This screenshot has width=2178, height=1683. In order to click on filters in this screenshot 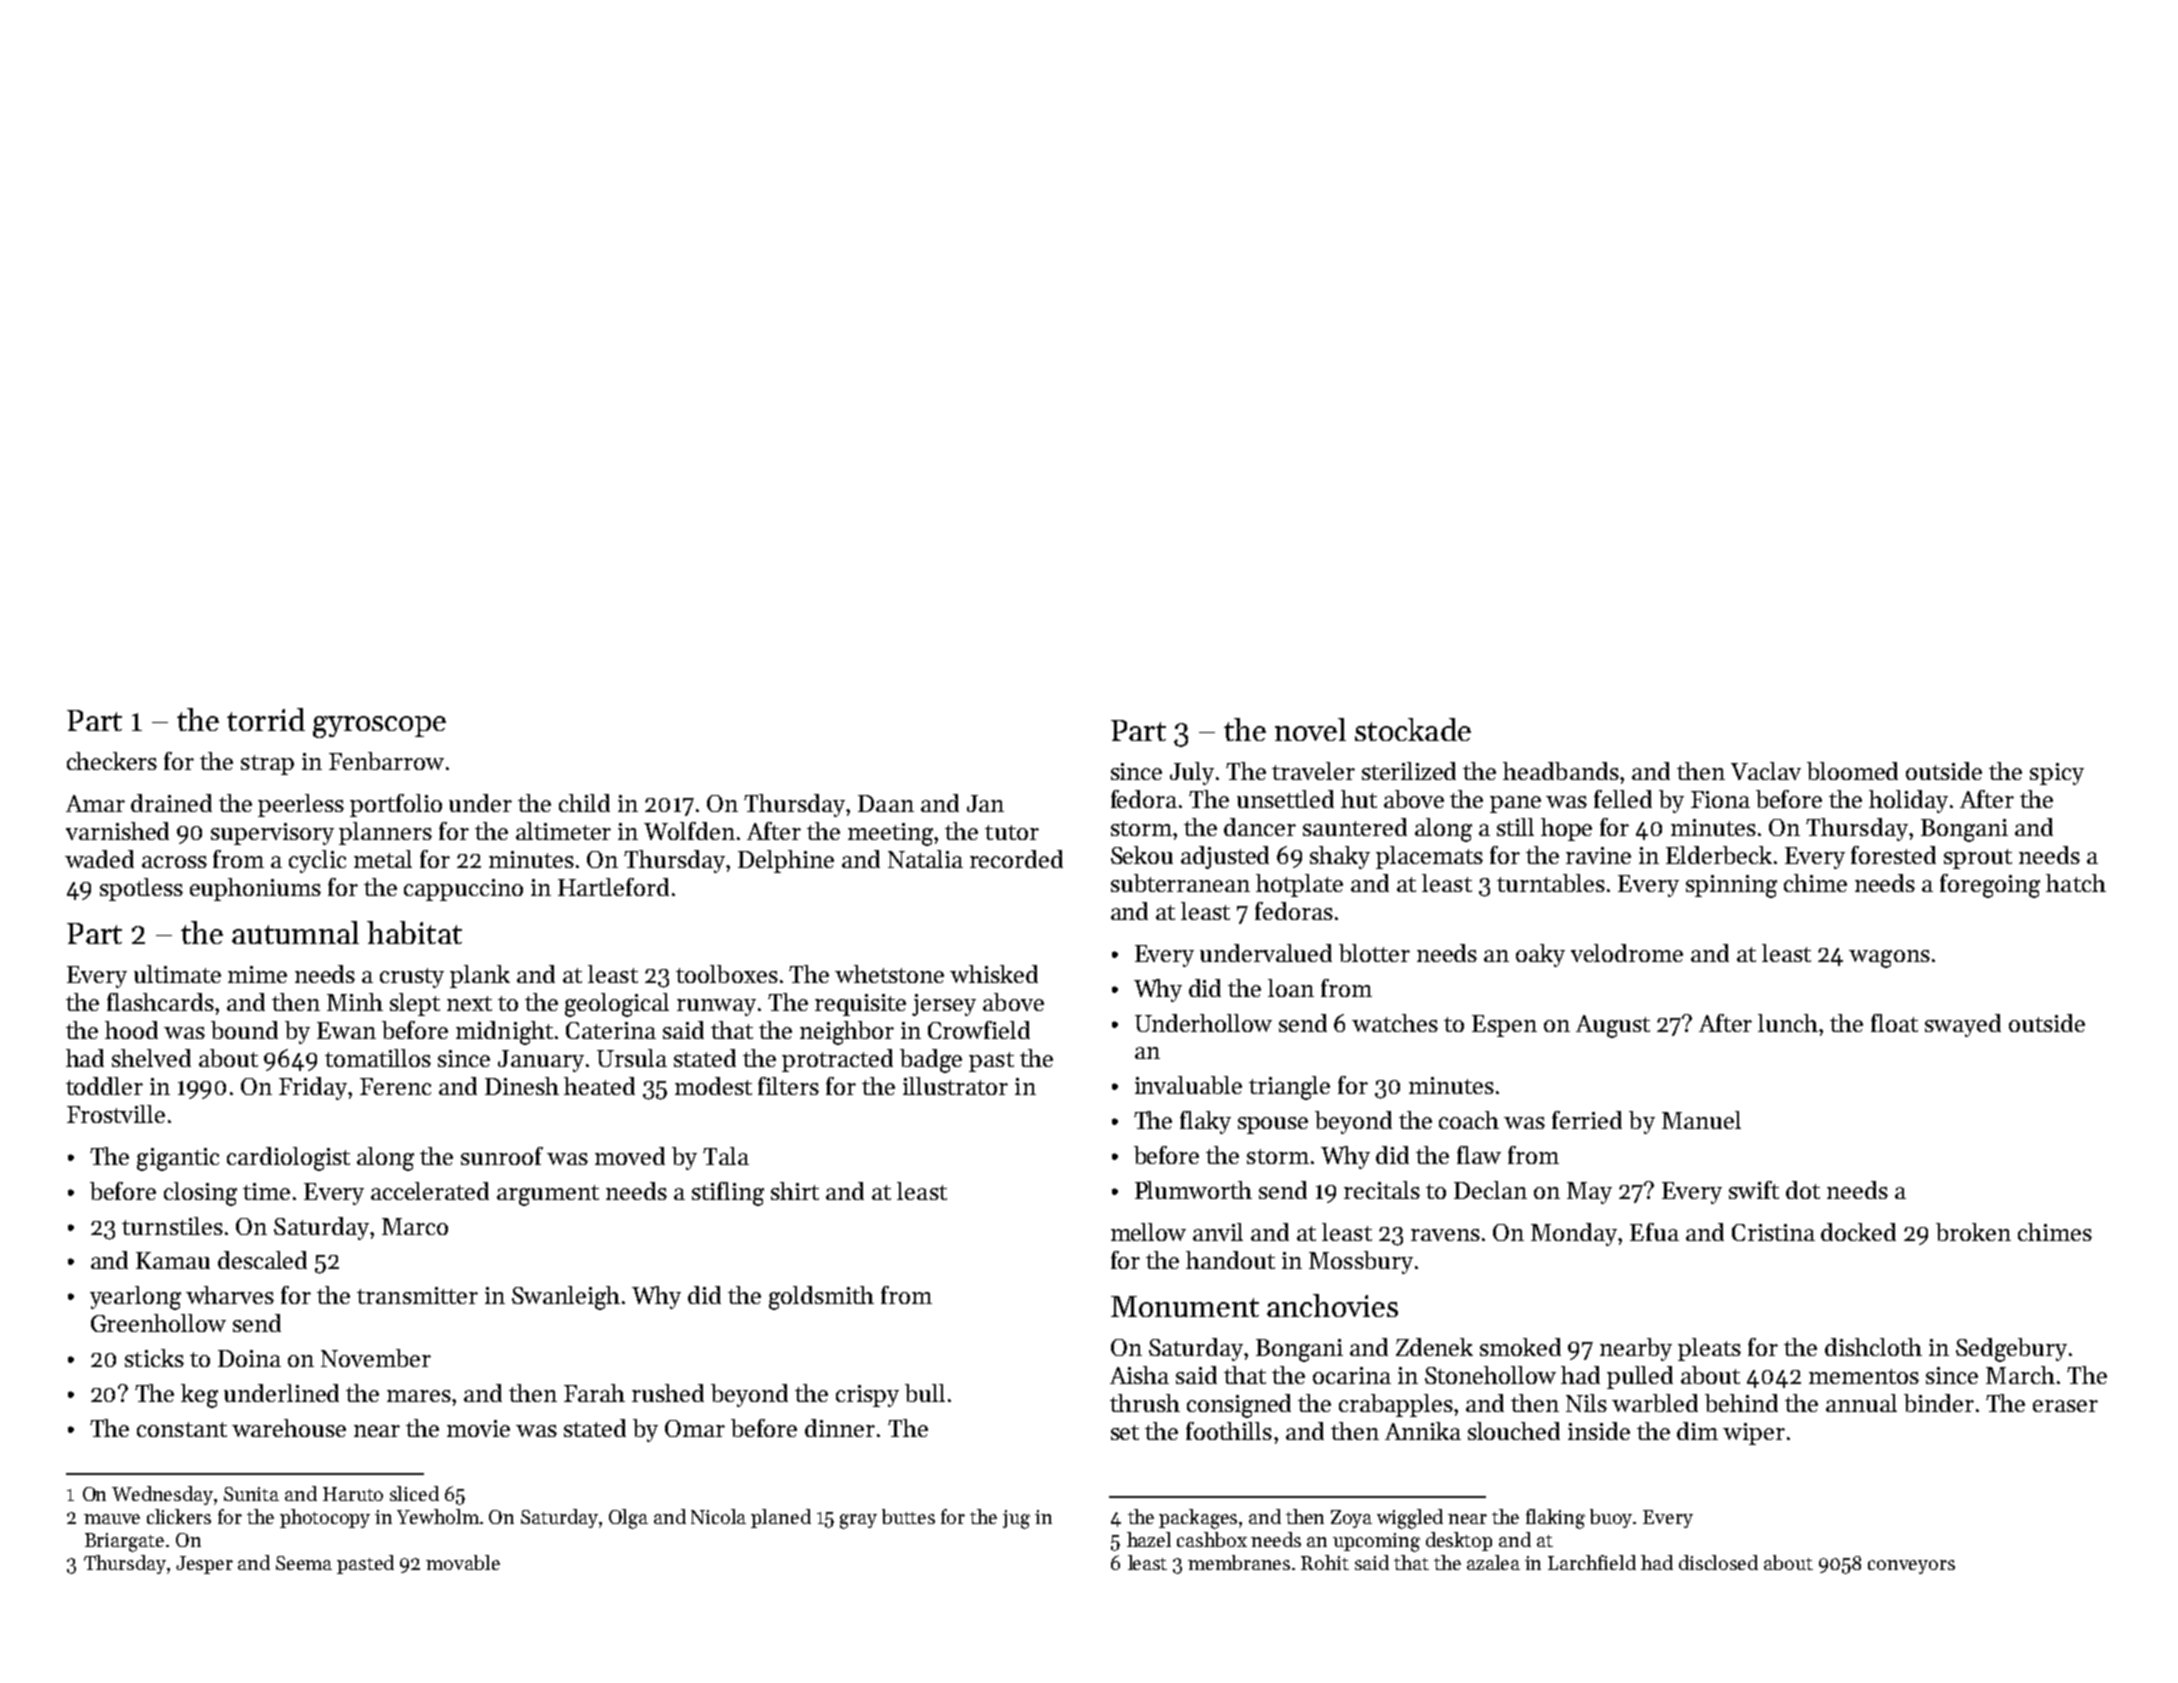, I will do `click(788, 1086)`.
